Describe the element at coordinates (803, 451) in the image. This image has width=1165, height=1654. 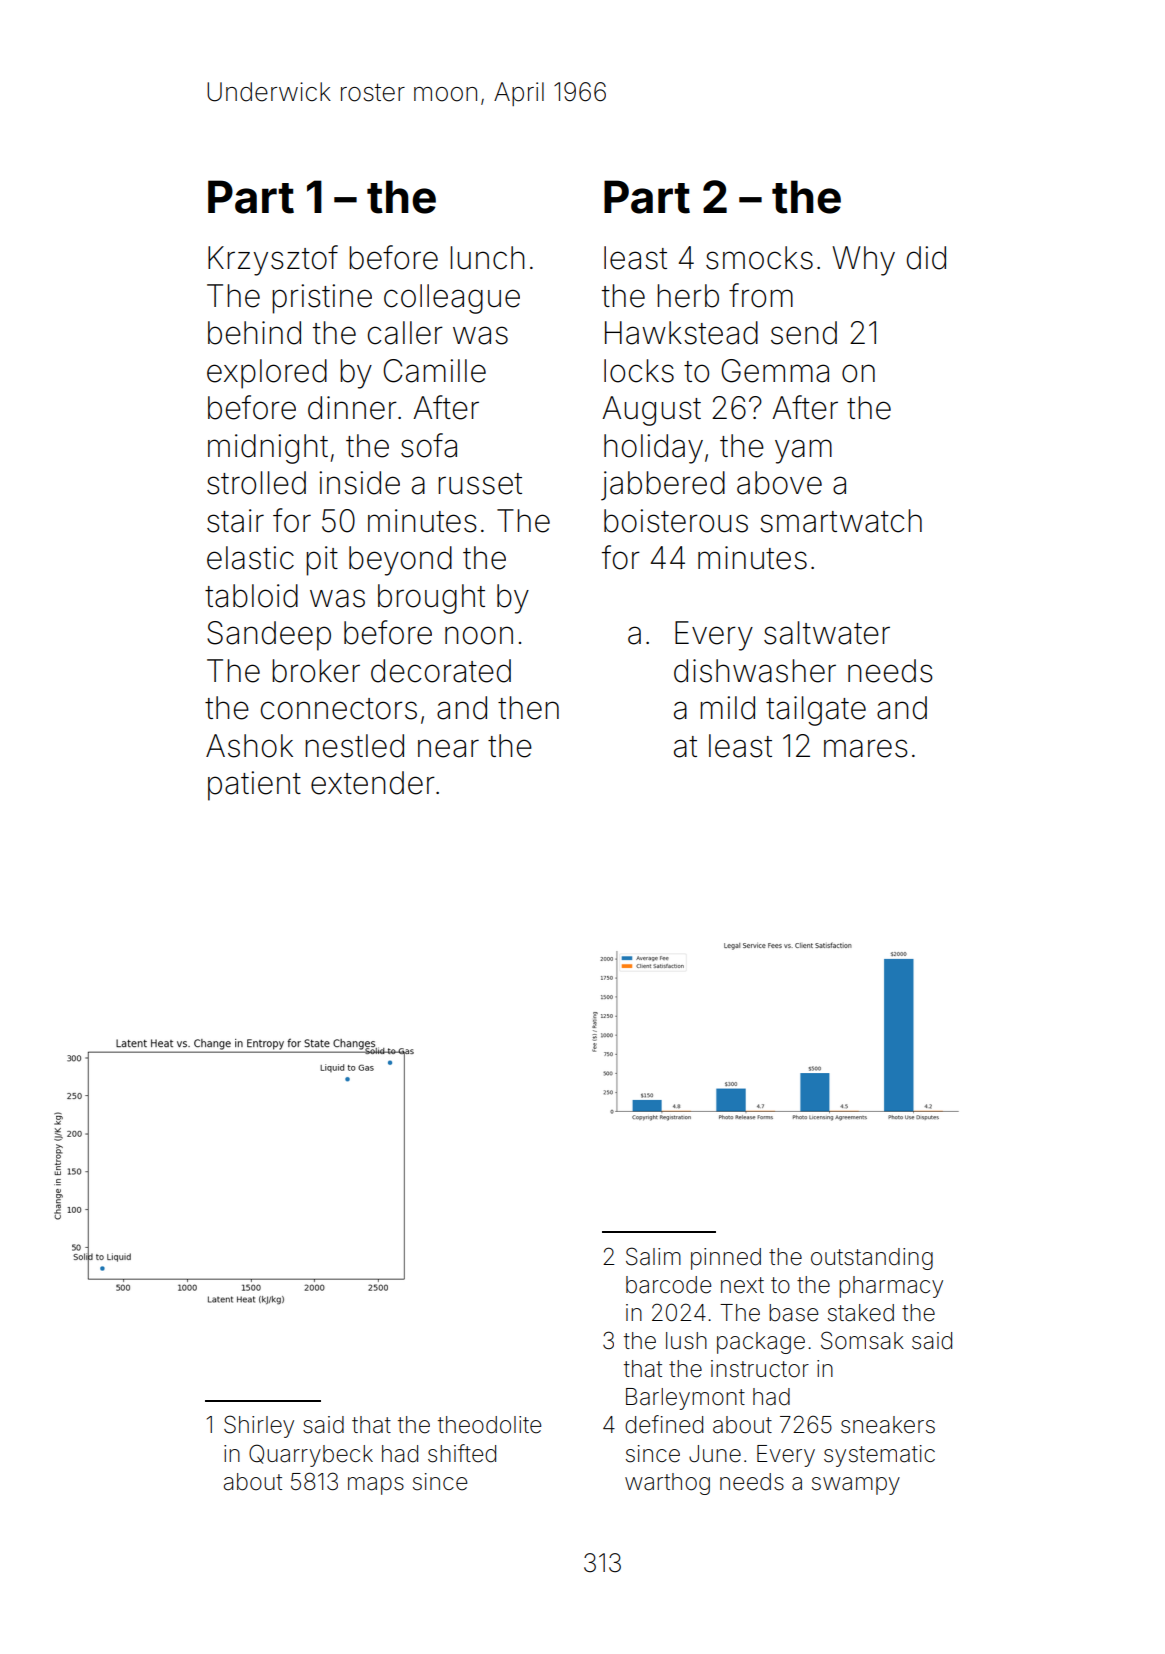
I see `yam` at that location.
